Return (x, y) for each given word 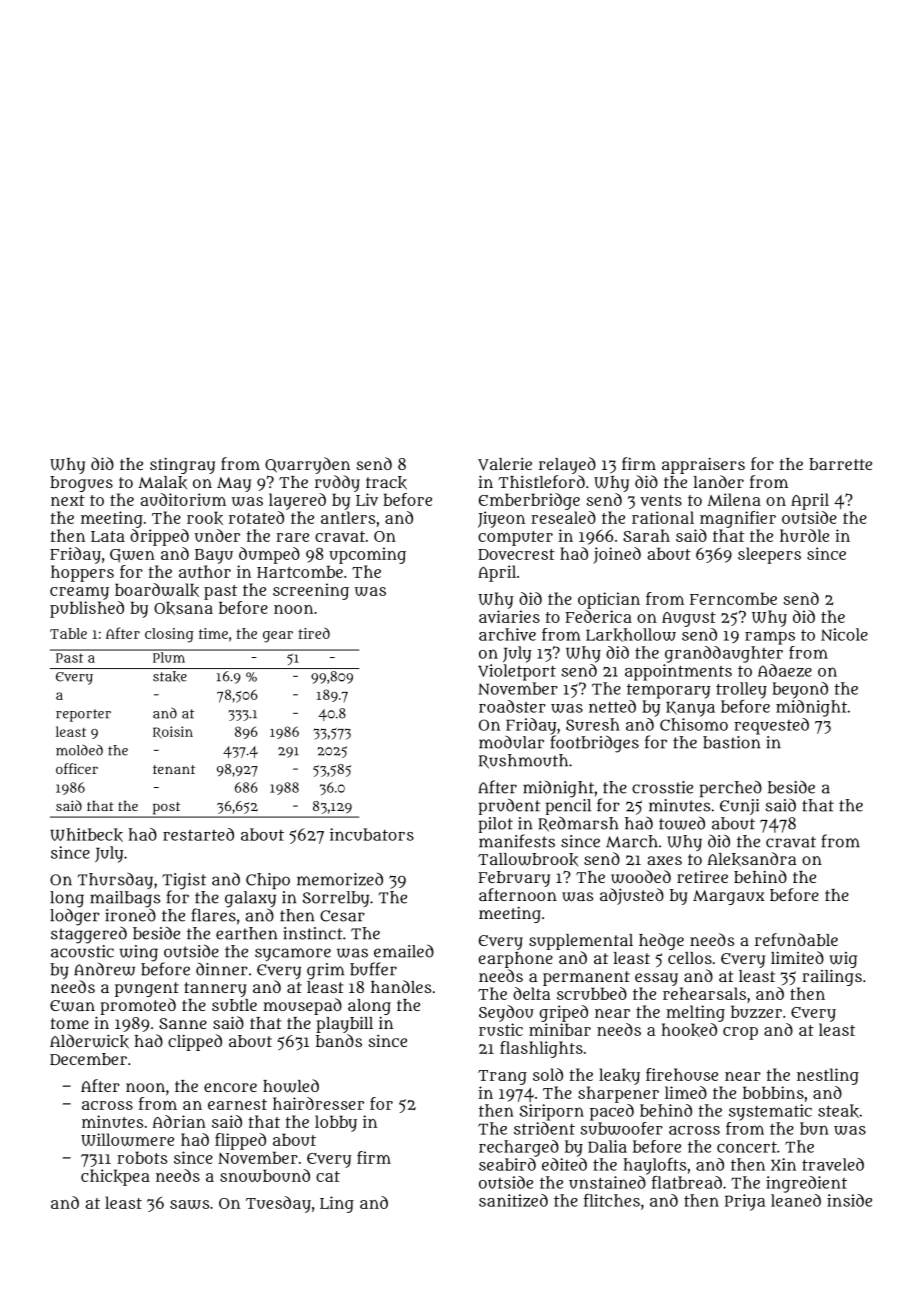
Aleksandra (751, 859)
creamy (79, 593)
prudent (509, 806)
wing (139, 953)
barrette (840, 464)
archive (507, 634)
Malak (162, 482)
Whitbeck (86, 835)
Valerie (505, 464)
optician (609, 600)
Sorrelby (336, 899)
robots (142, 1157)
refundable (796, 939)
